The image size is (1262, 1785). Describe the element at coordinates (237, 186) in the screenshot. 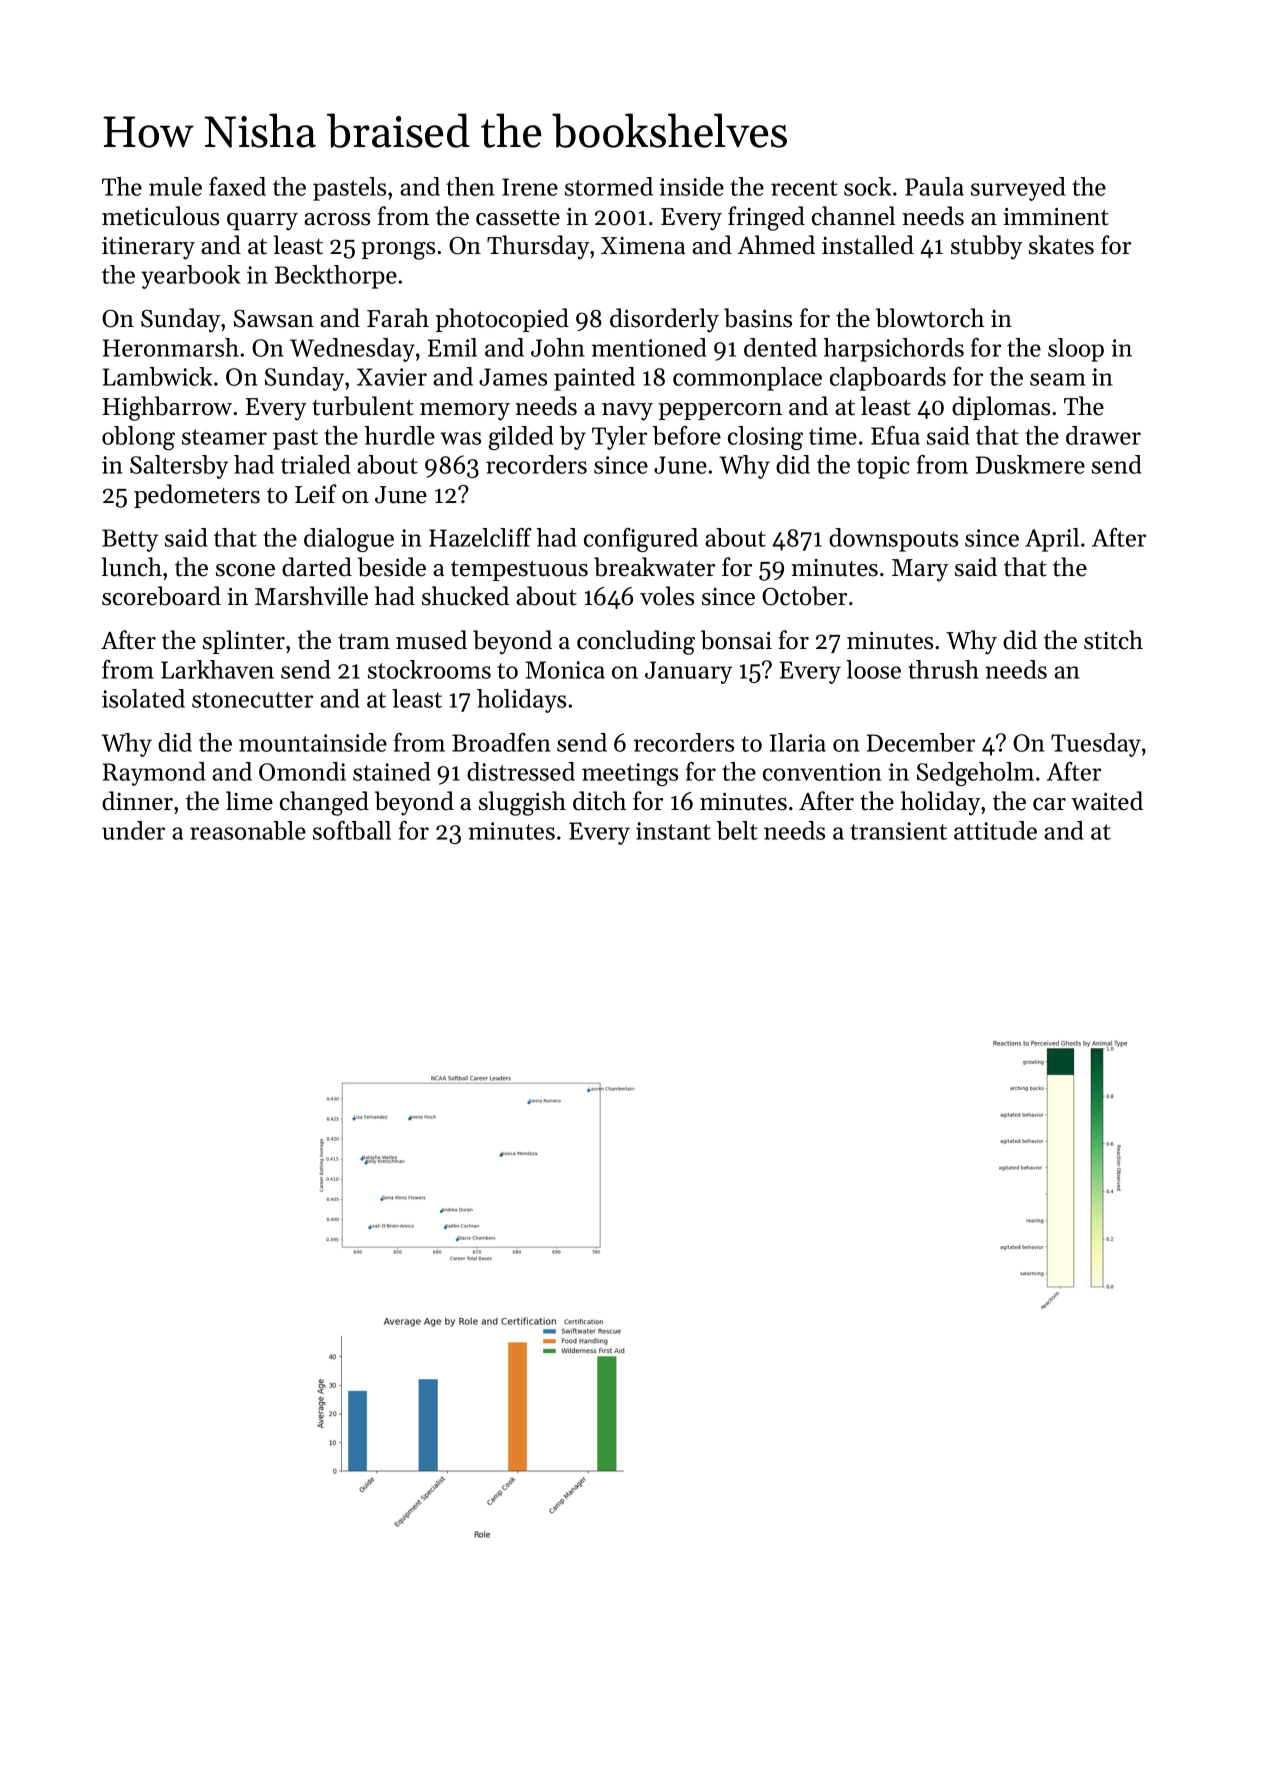

I see `faxed` at that location.
